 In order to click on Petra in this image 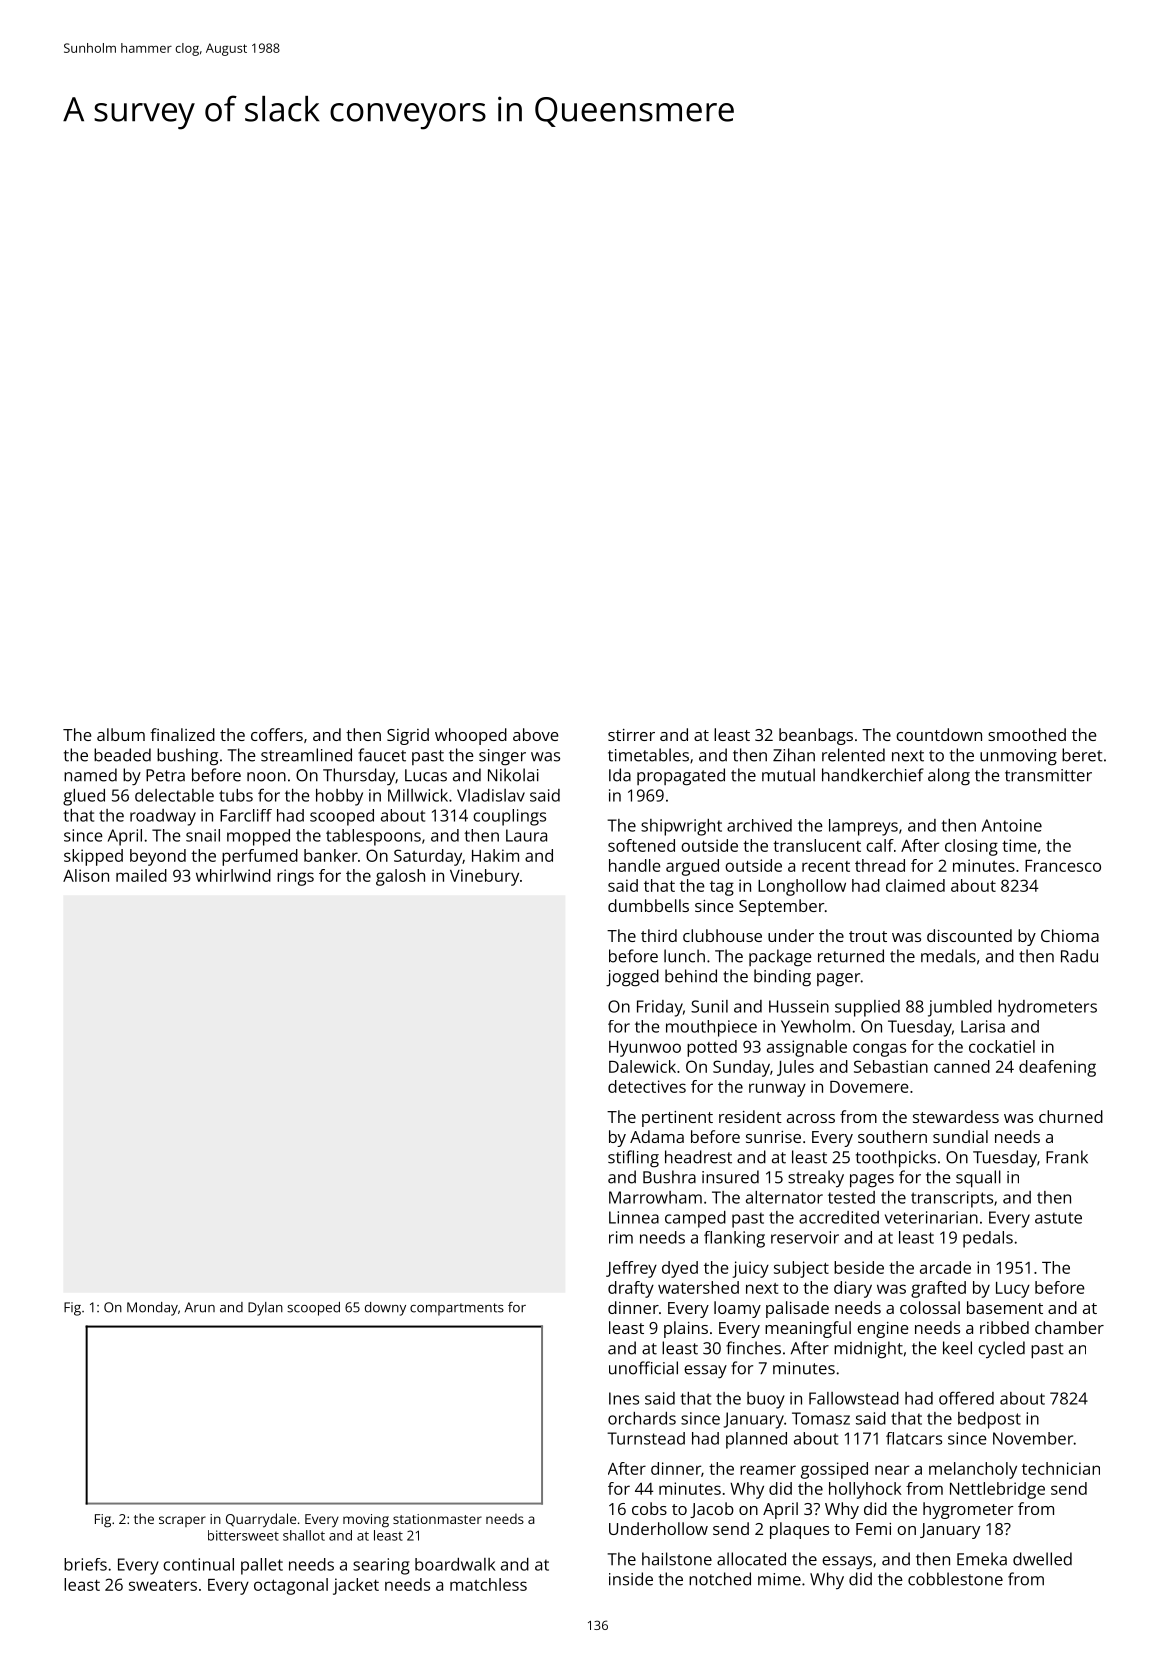, I will do `click(165, 775)`.
